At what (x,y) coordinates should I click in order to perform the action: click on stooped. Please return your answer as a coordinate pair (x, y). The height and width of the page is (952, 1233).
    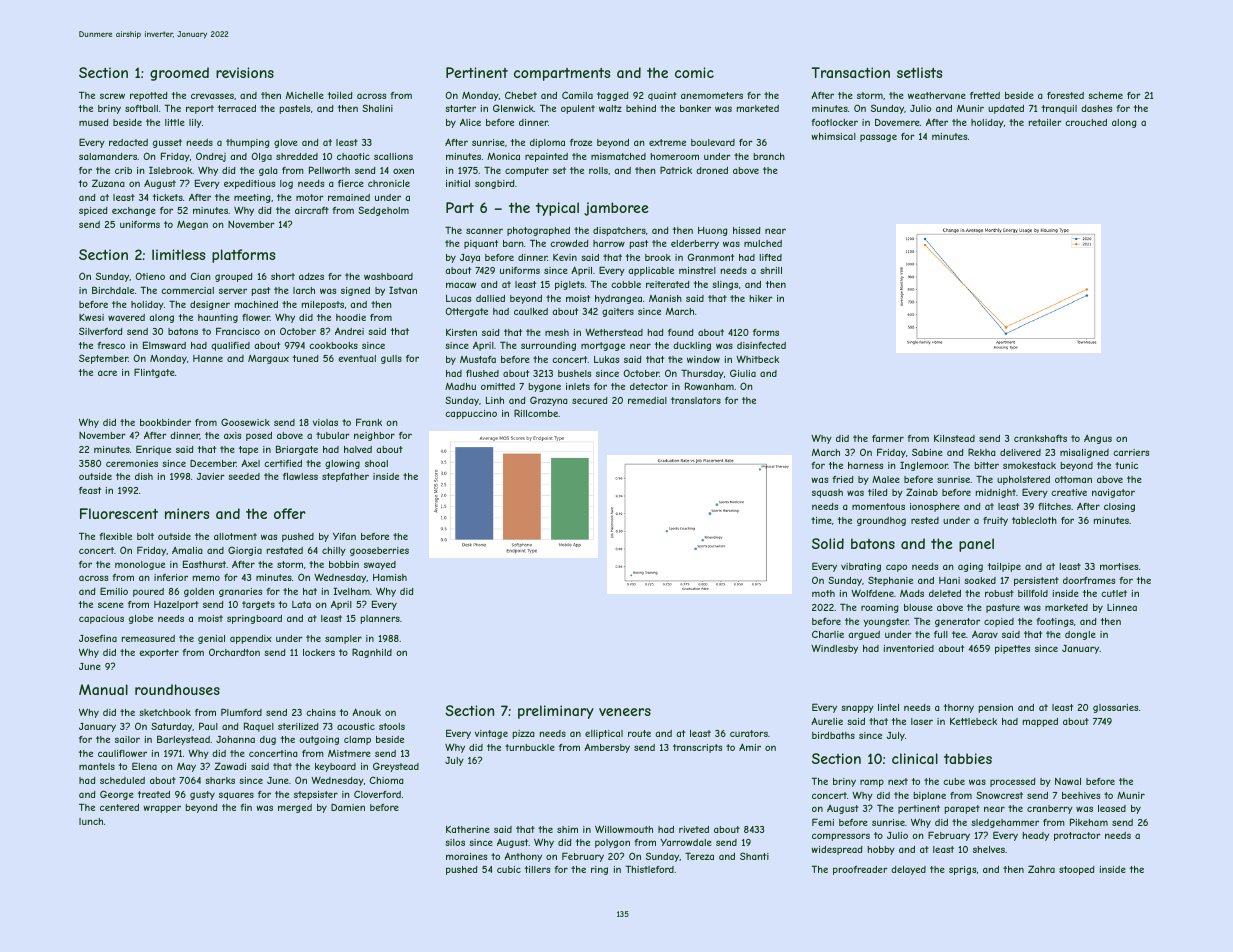
    Looking at the image, I should click on (1077, 870).
